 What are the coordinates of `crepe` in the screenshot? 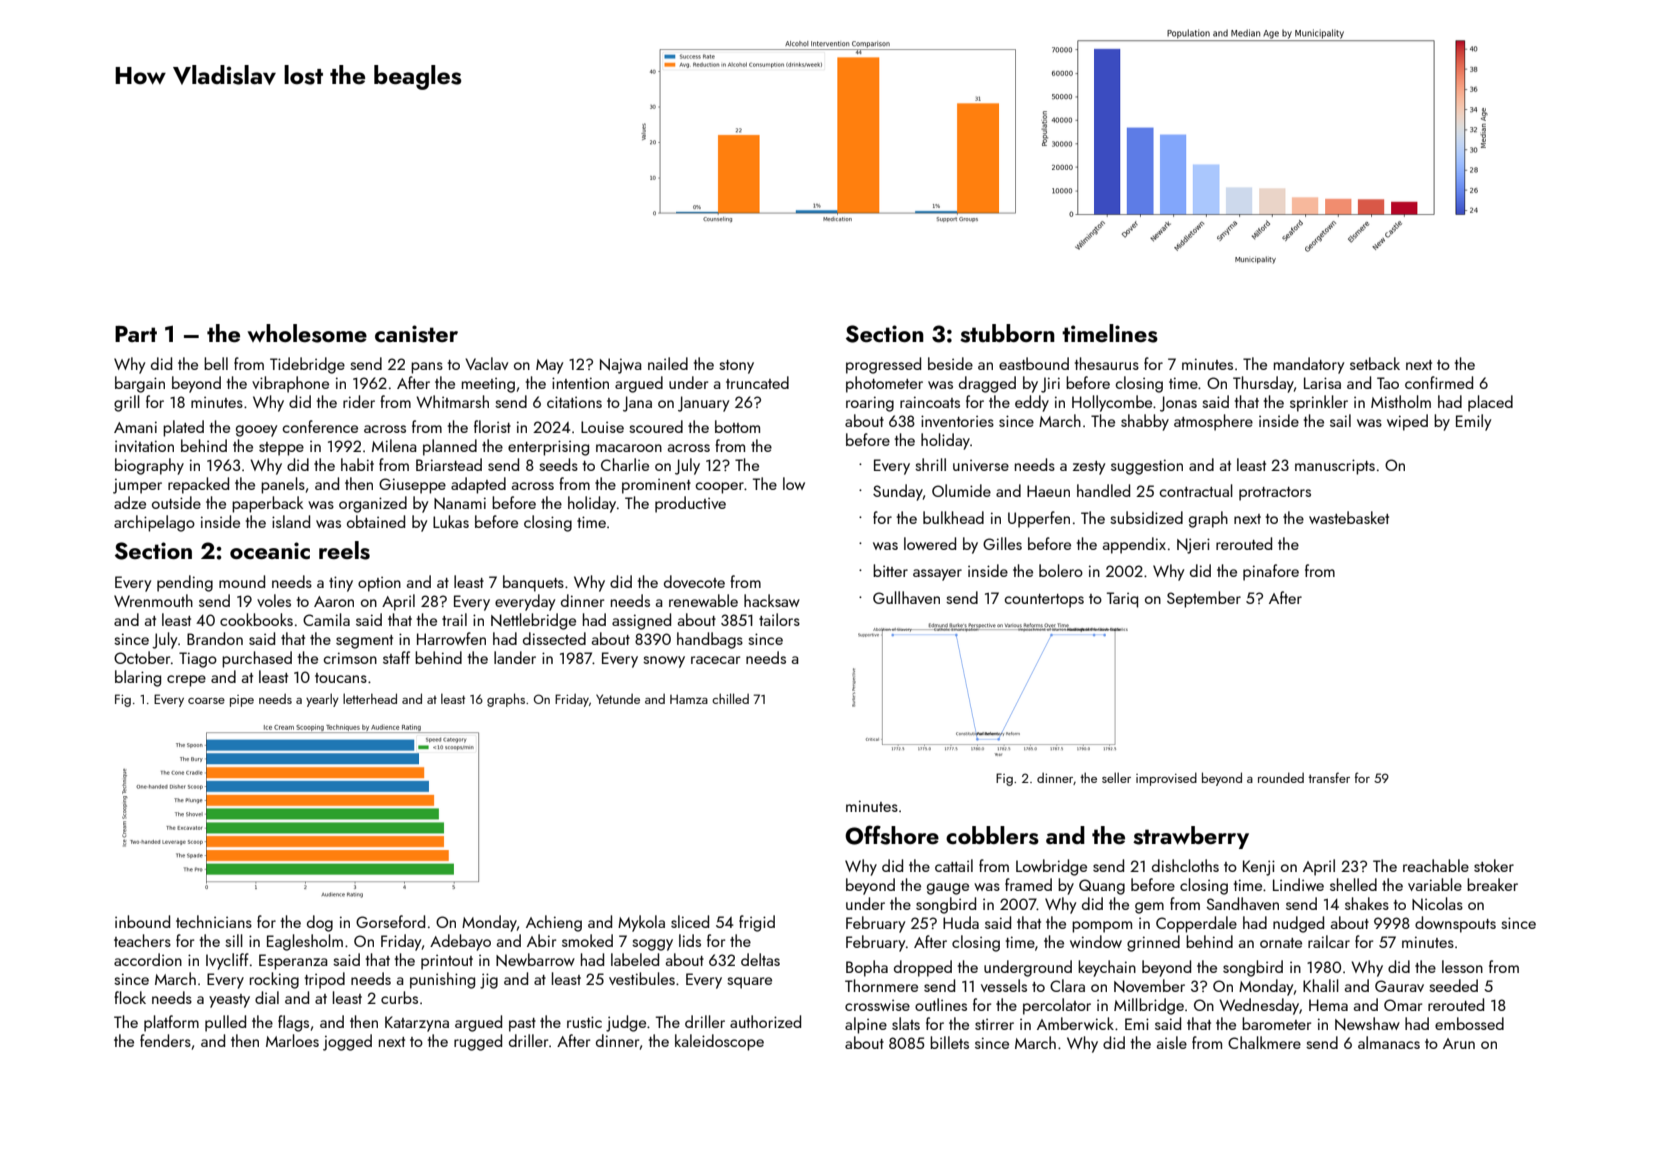 It's located at (186, 681).
